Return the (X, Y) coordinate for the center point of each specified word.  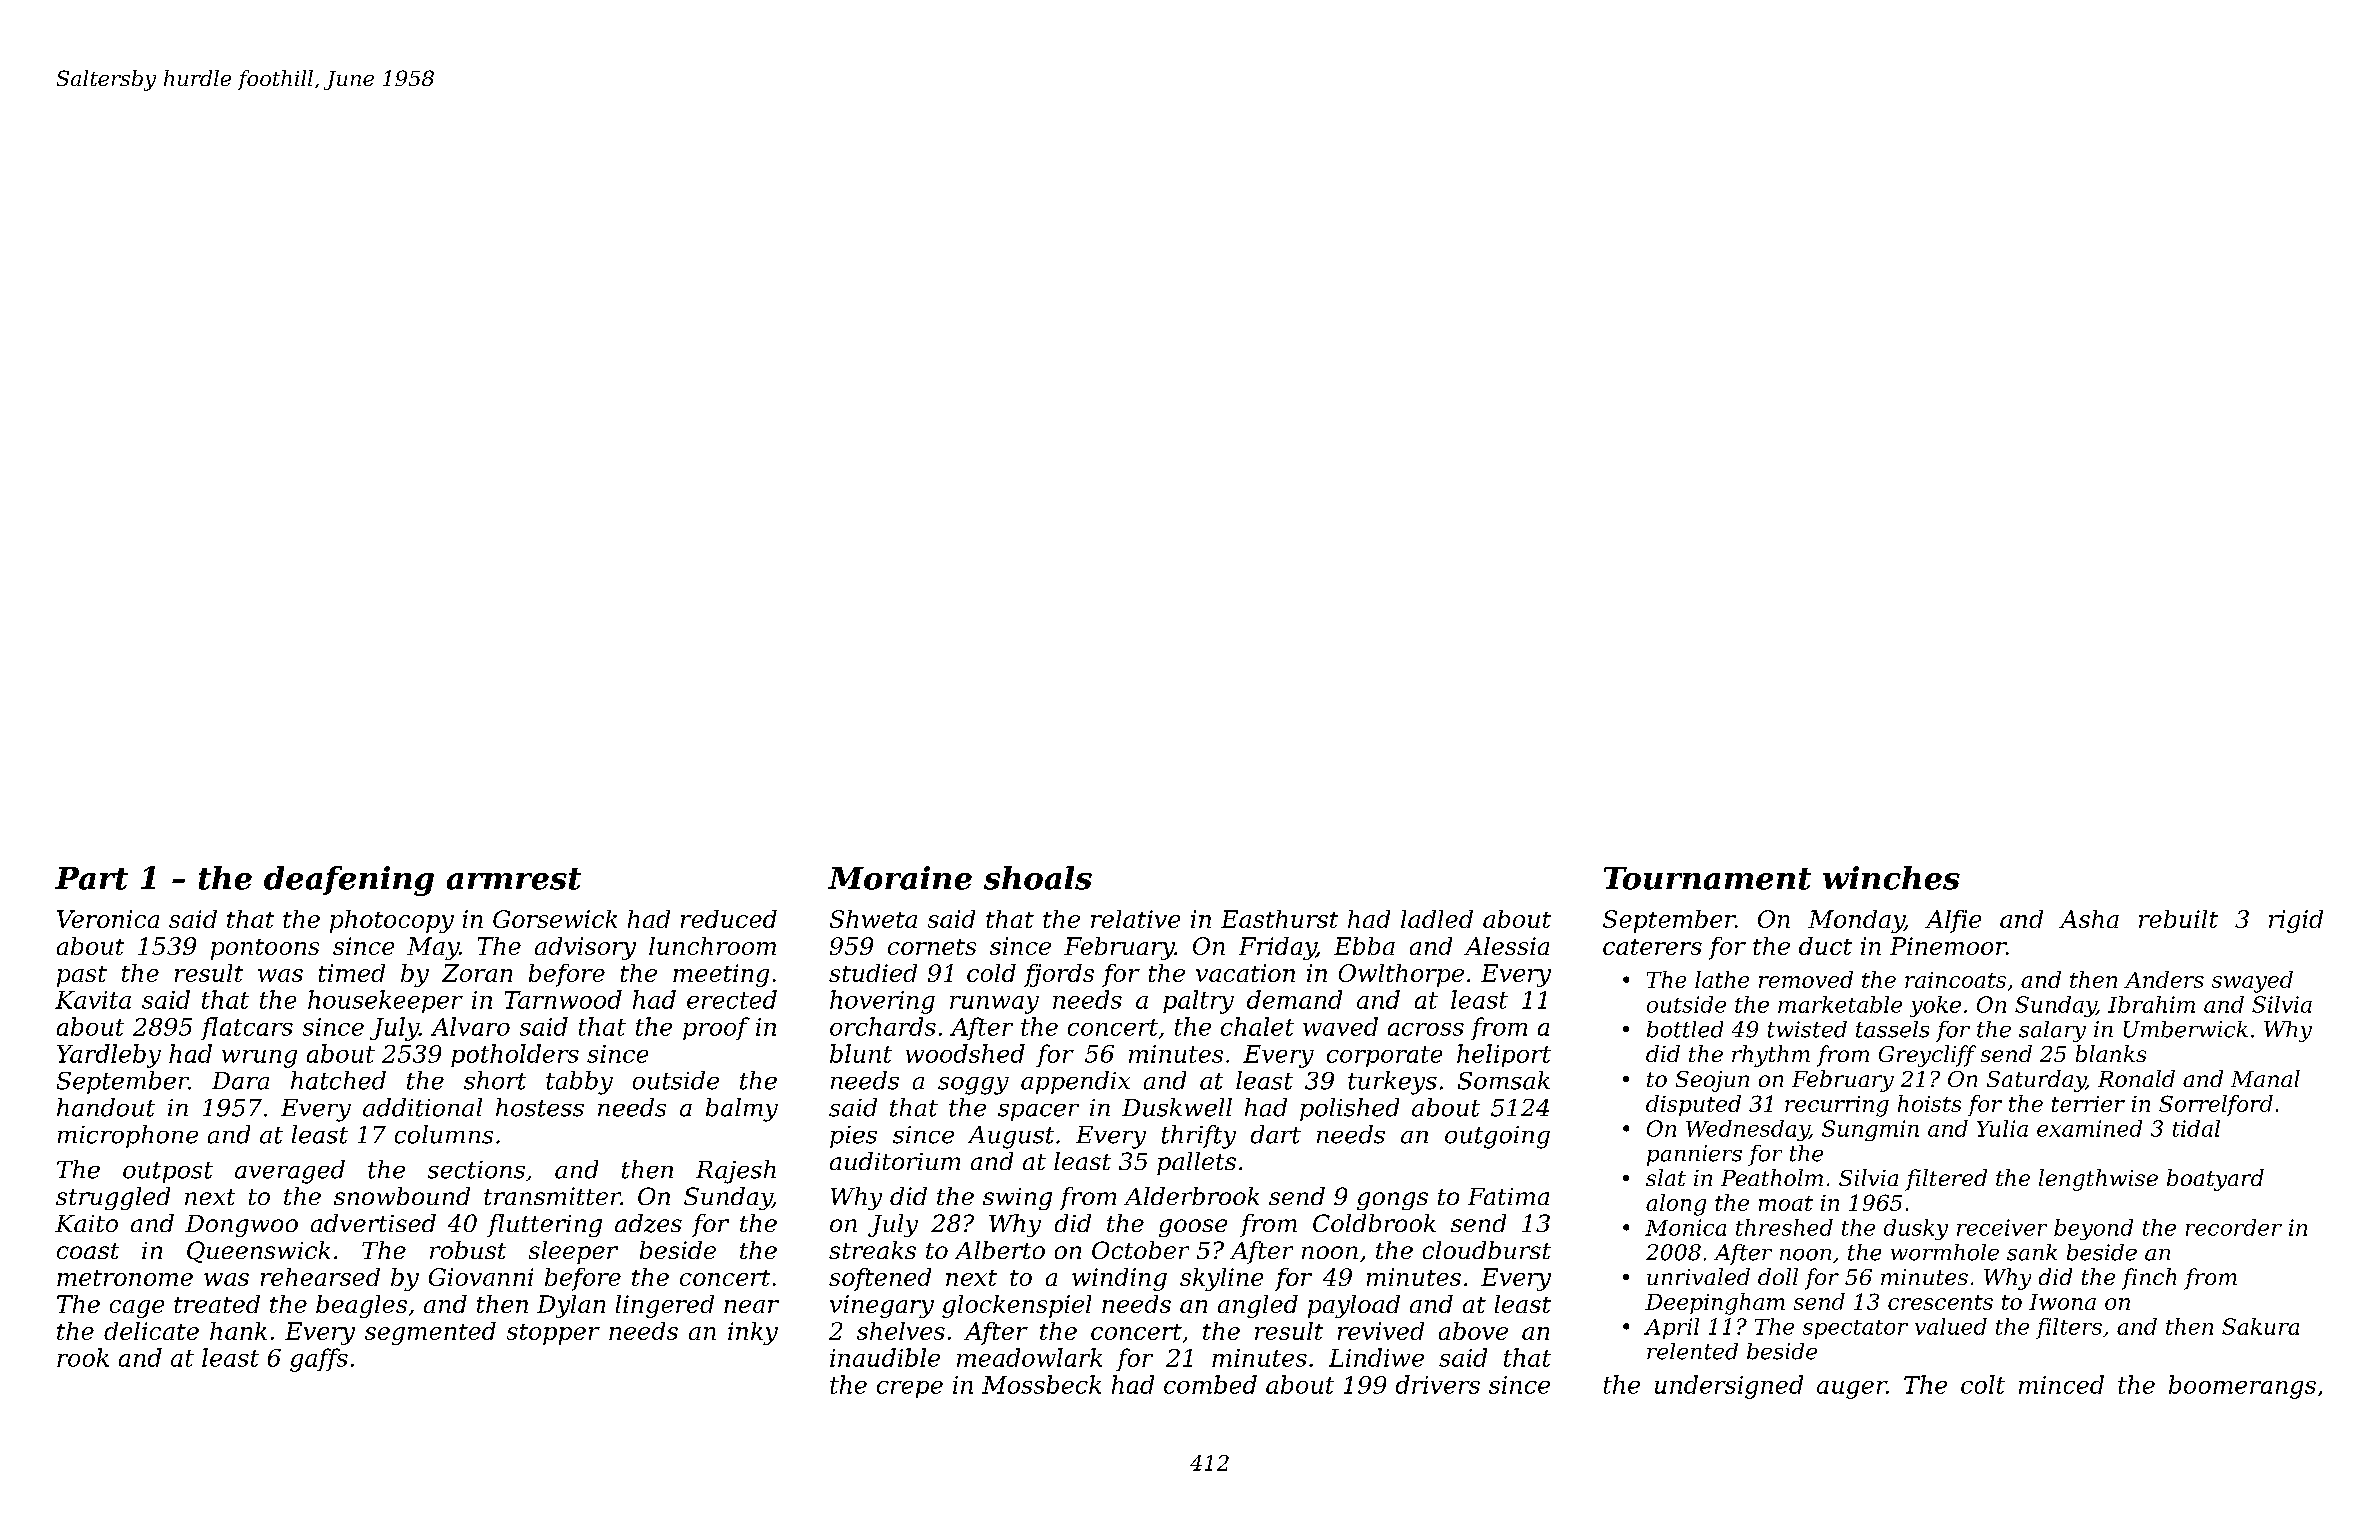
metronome (125, 1278)
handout (106, 1107)
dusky (1916, 1229)
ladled (1437, 919)
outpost (168, 1172)
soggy (973, 1086)
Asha (2089, 919)
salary (2052, 1031)
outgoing (1497, 1137)
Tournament (1707, 878)
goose (1193, 1228)
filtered (1946, 1180)
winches (1891, 878)
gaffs (319, 1360)
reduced (729, 919)
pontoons (265, 949)
